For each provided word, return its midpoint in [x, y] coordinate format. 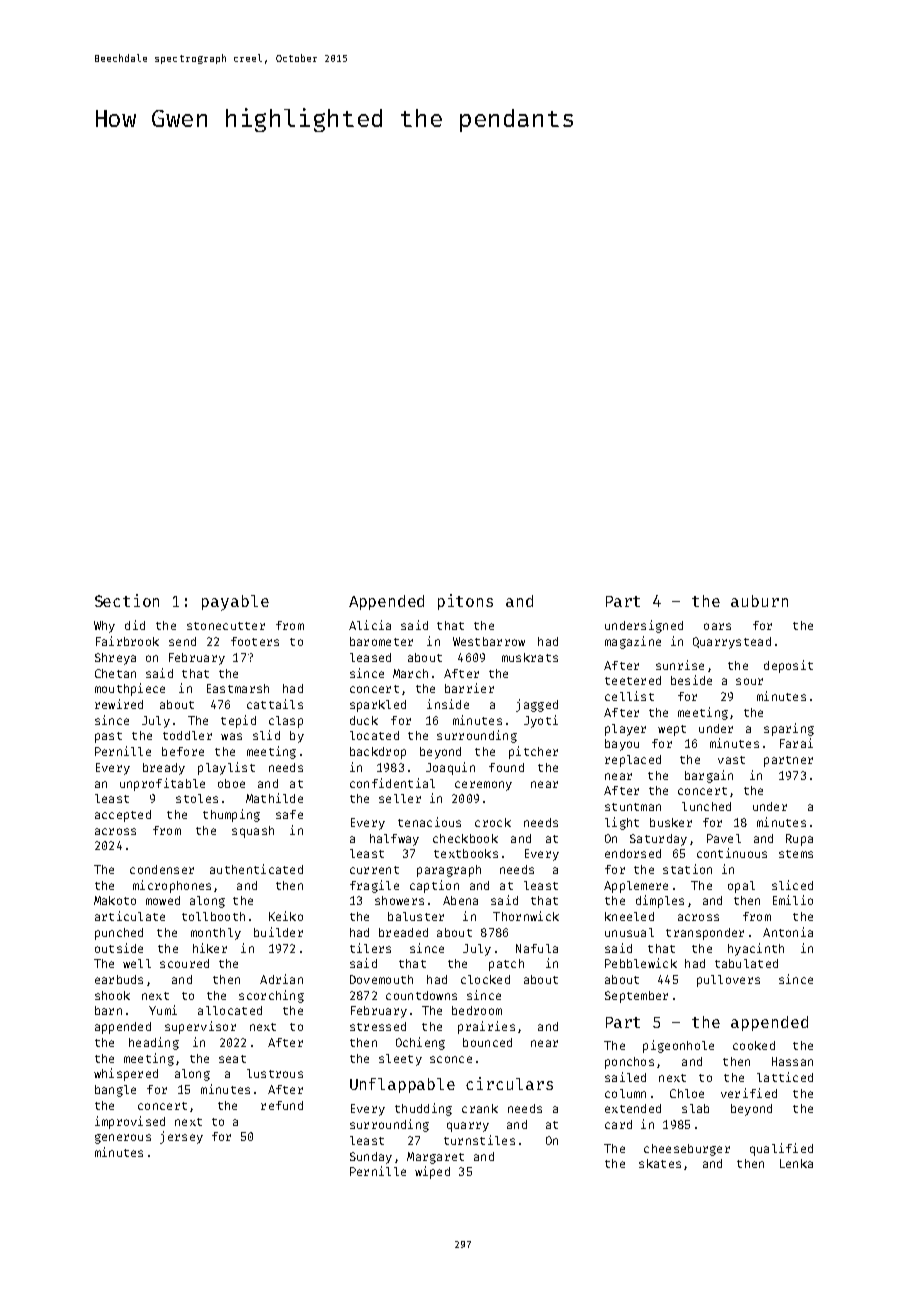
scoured [184, 963]
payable [235, 603]
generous [123, 1139]
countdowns [421, 995]
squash [253, 832]
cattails [275, 704]
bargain [709, 776]
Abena [460, 900]
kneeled [629, 916]
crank [480, 1108]
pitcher [533, 752]
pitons [465, 602]
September [636, 997]
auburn [759, 601]
